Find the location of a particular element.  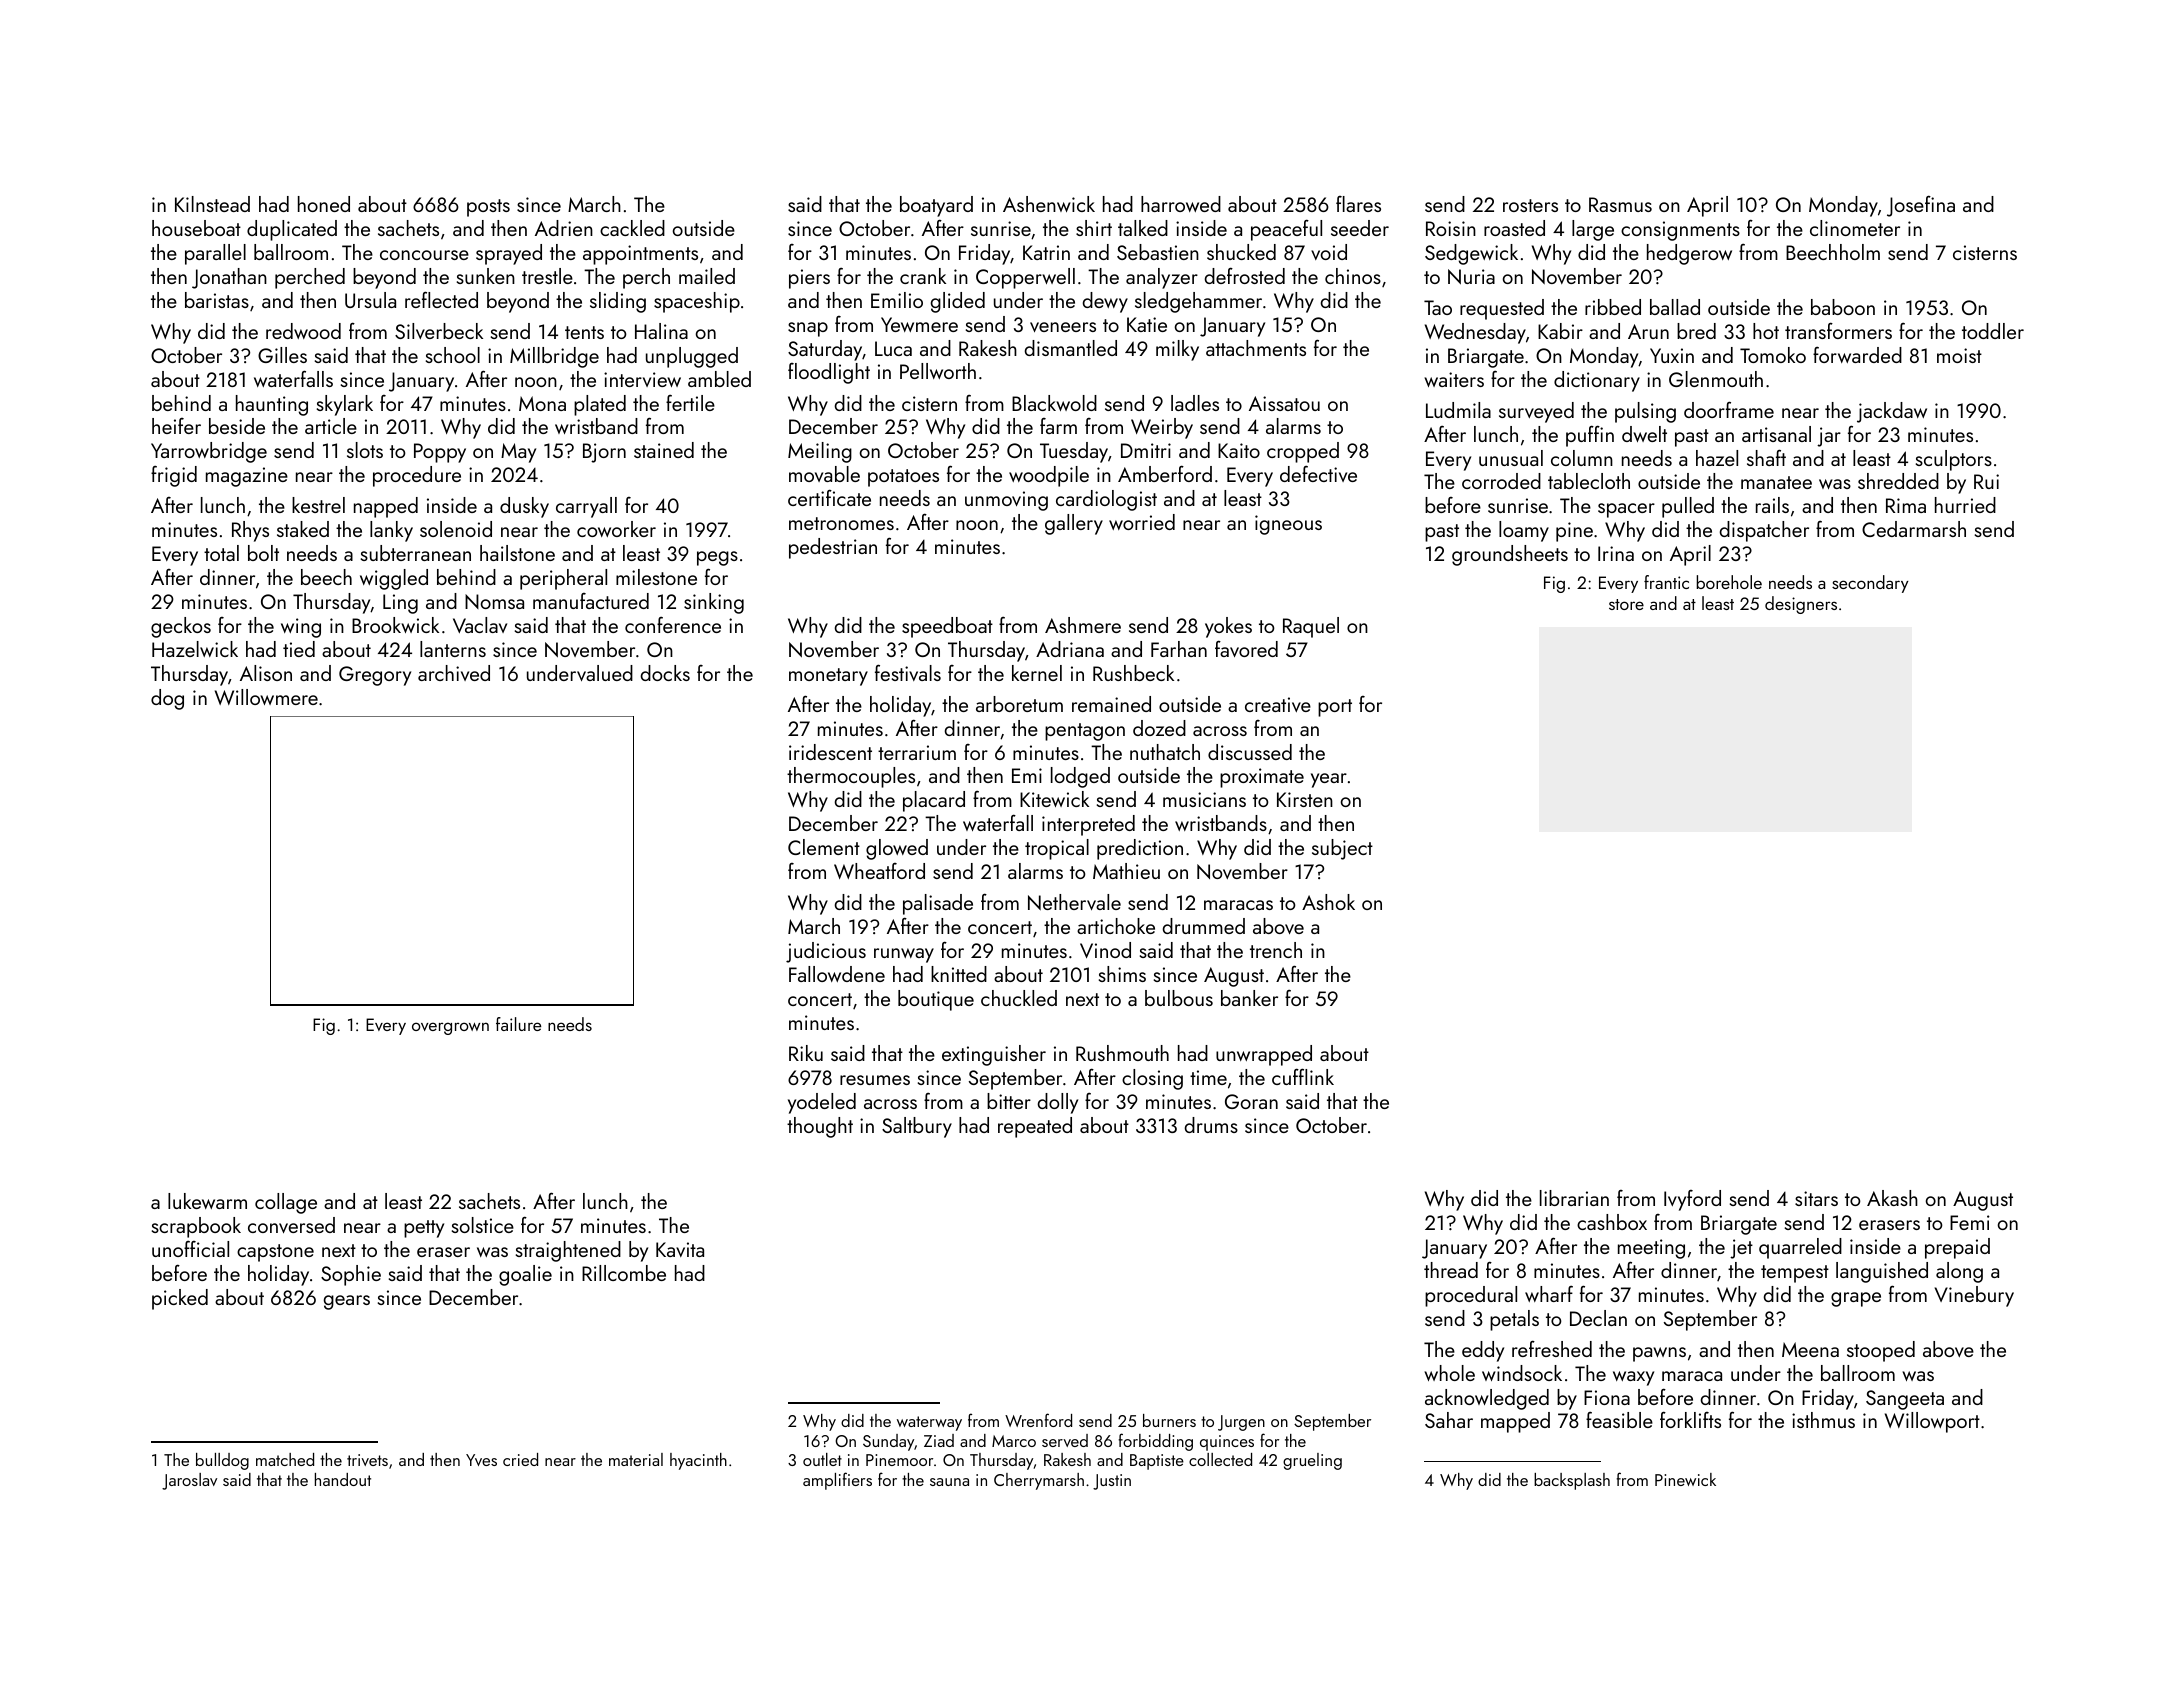

drummed is located at coordinates (1204, 926).
